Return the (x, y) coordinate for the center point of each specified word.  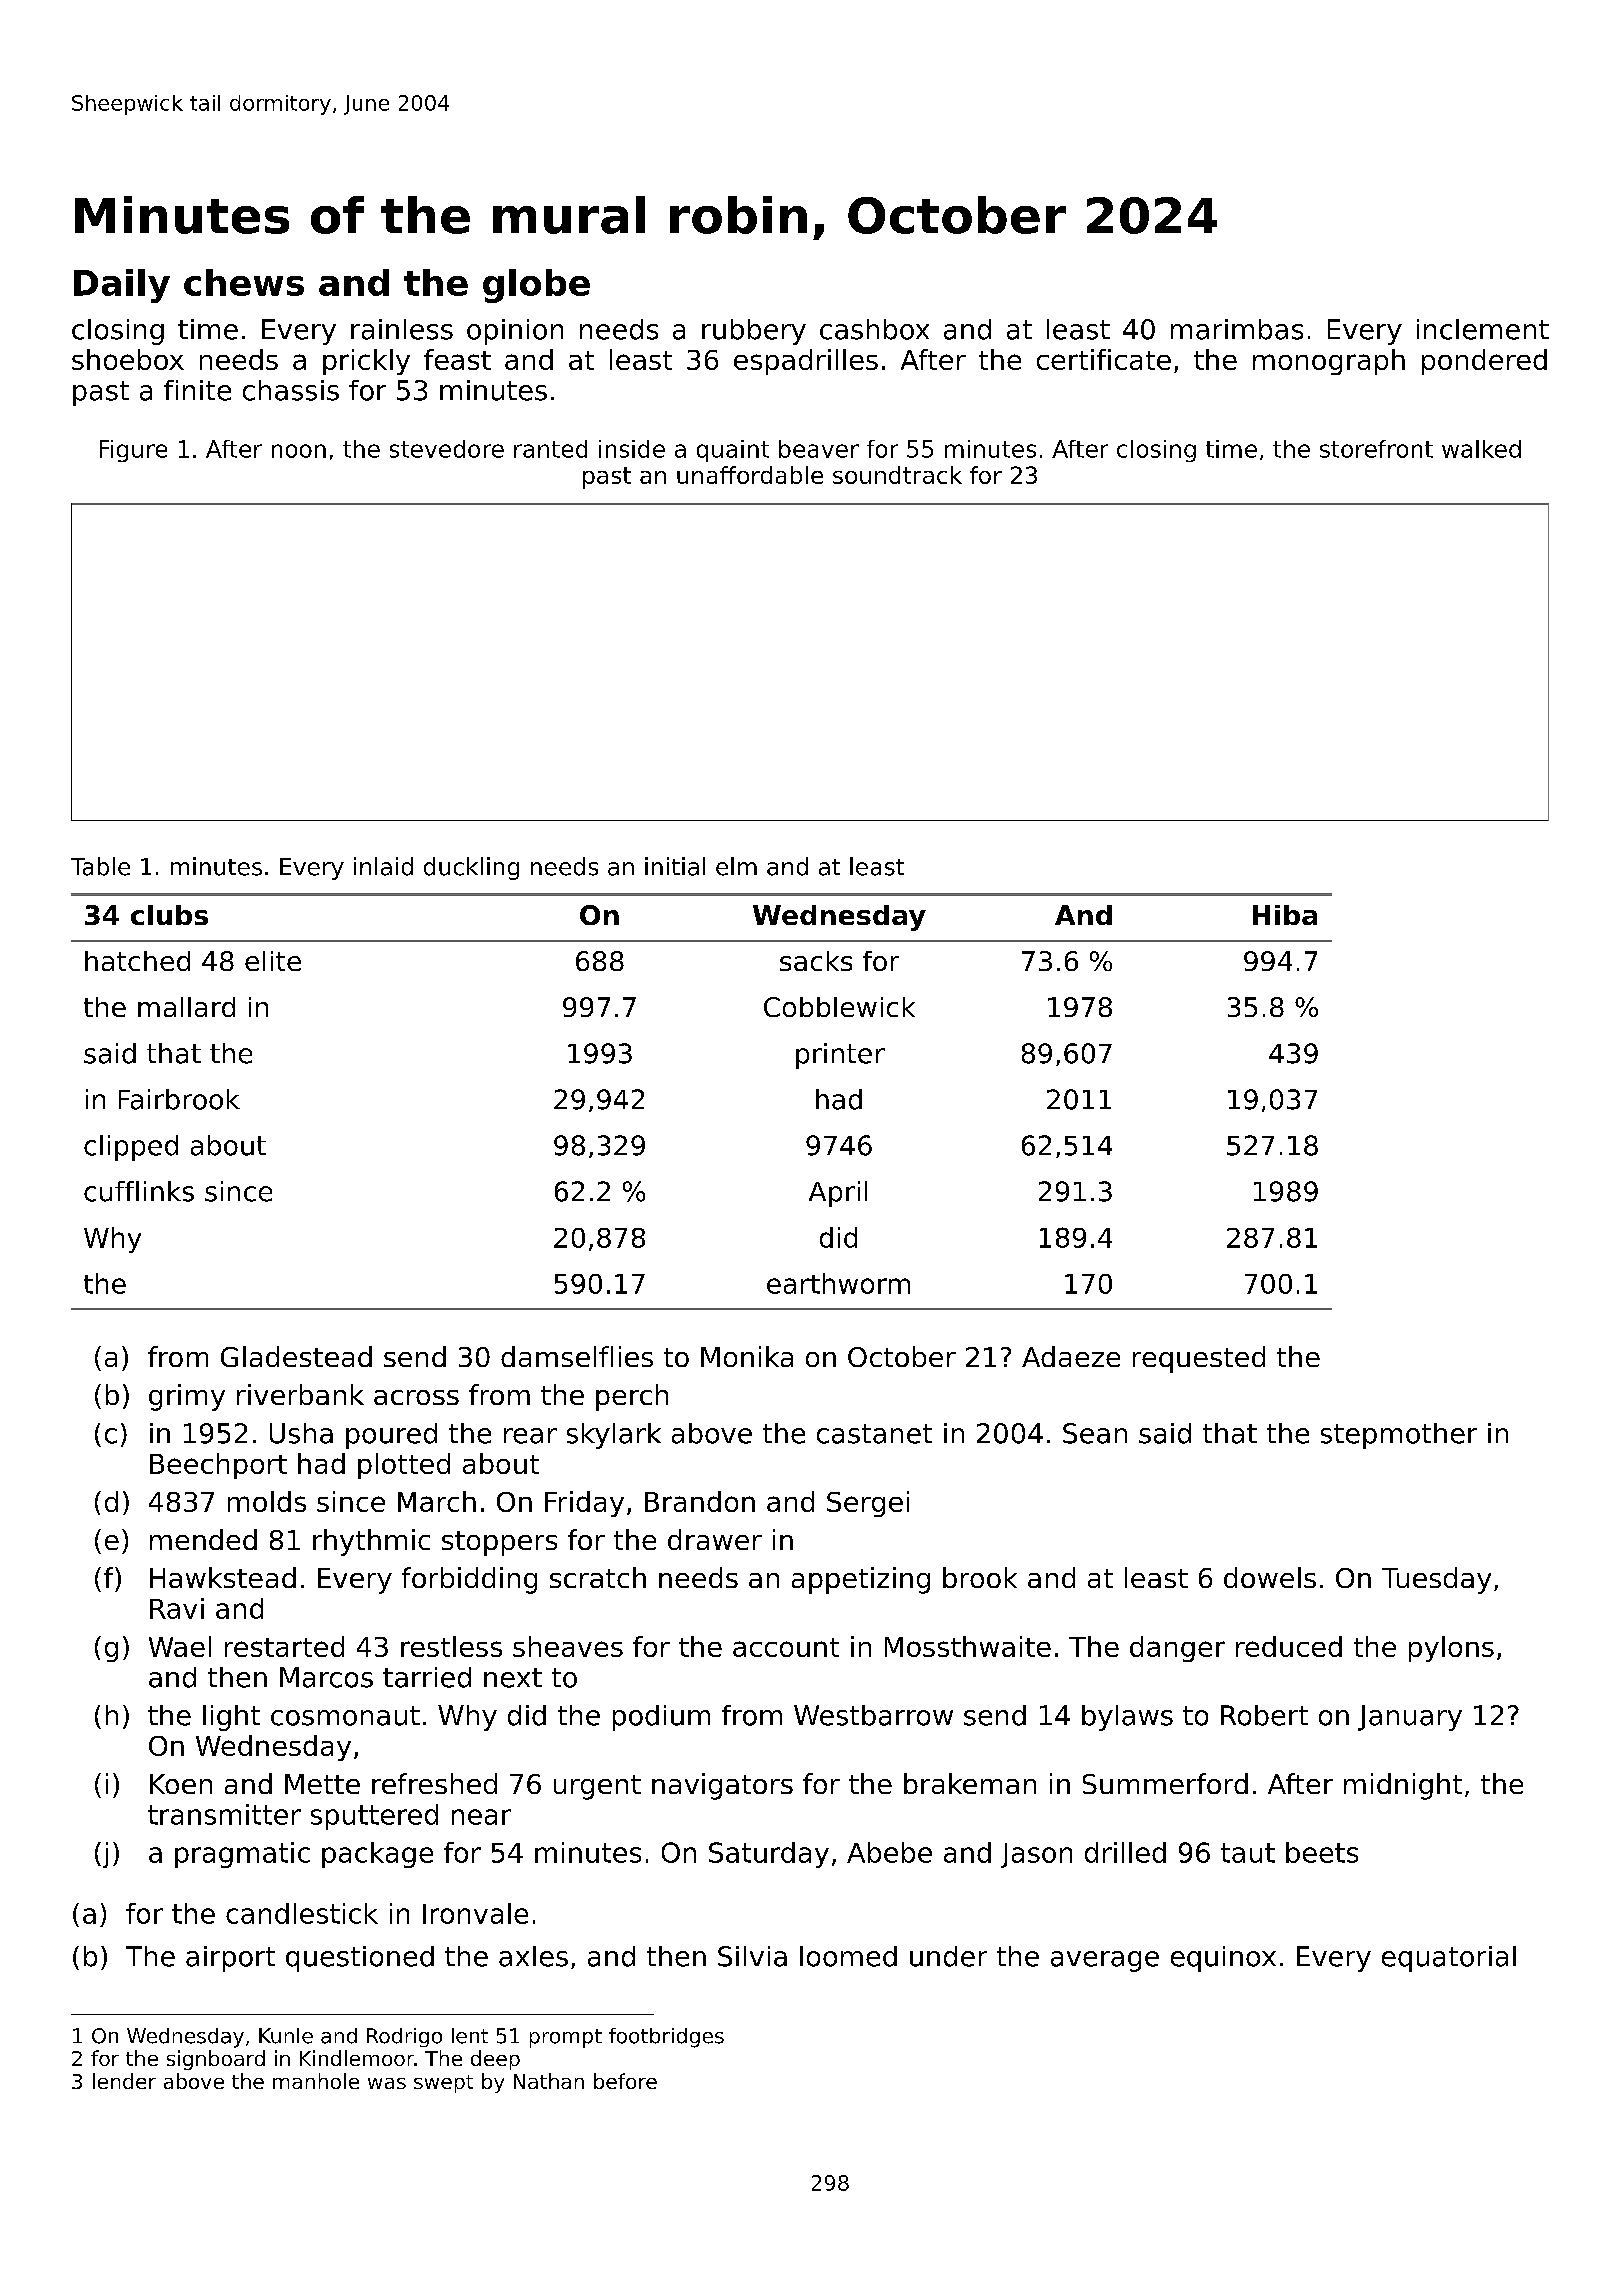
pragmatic (242, 1855)
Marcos (326, 1677)
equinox (1223, 1959)
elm (736, 866)
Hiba (1285, 915)
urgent (597, 1787)
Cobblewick (839, 1007)
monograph (1329, 362)
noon (299, 451)
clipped (131, 1148)
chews (244, 282)
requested (1199, 1359)
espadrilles (806, 362)
